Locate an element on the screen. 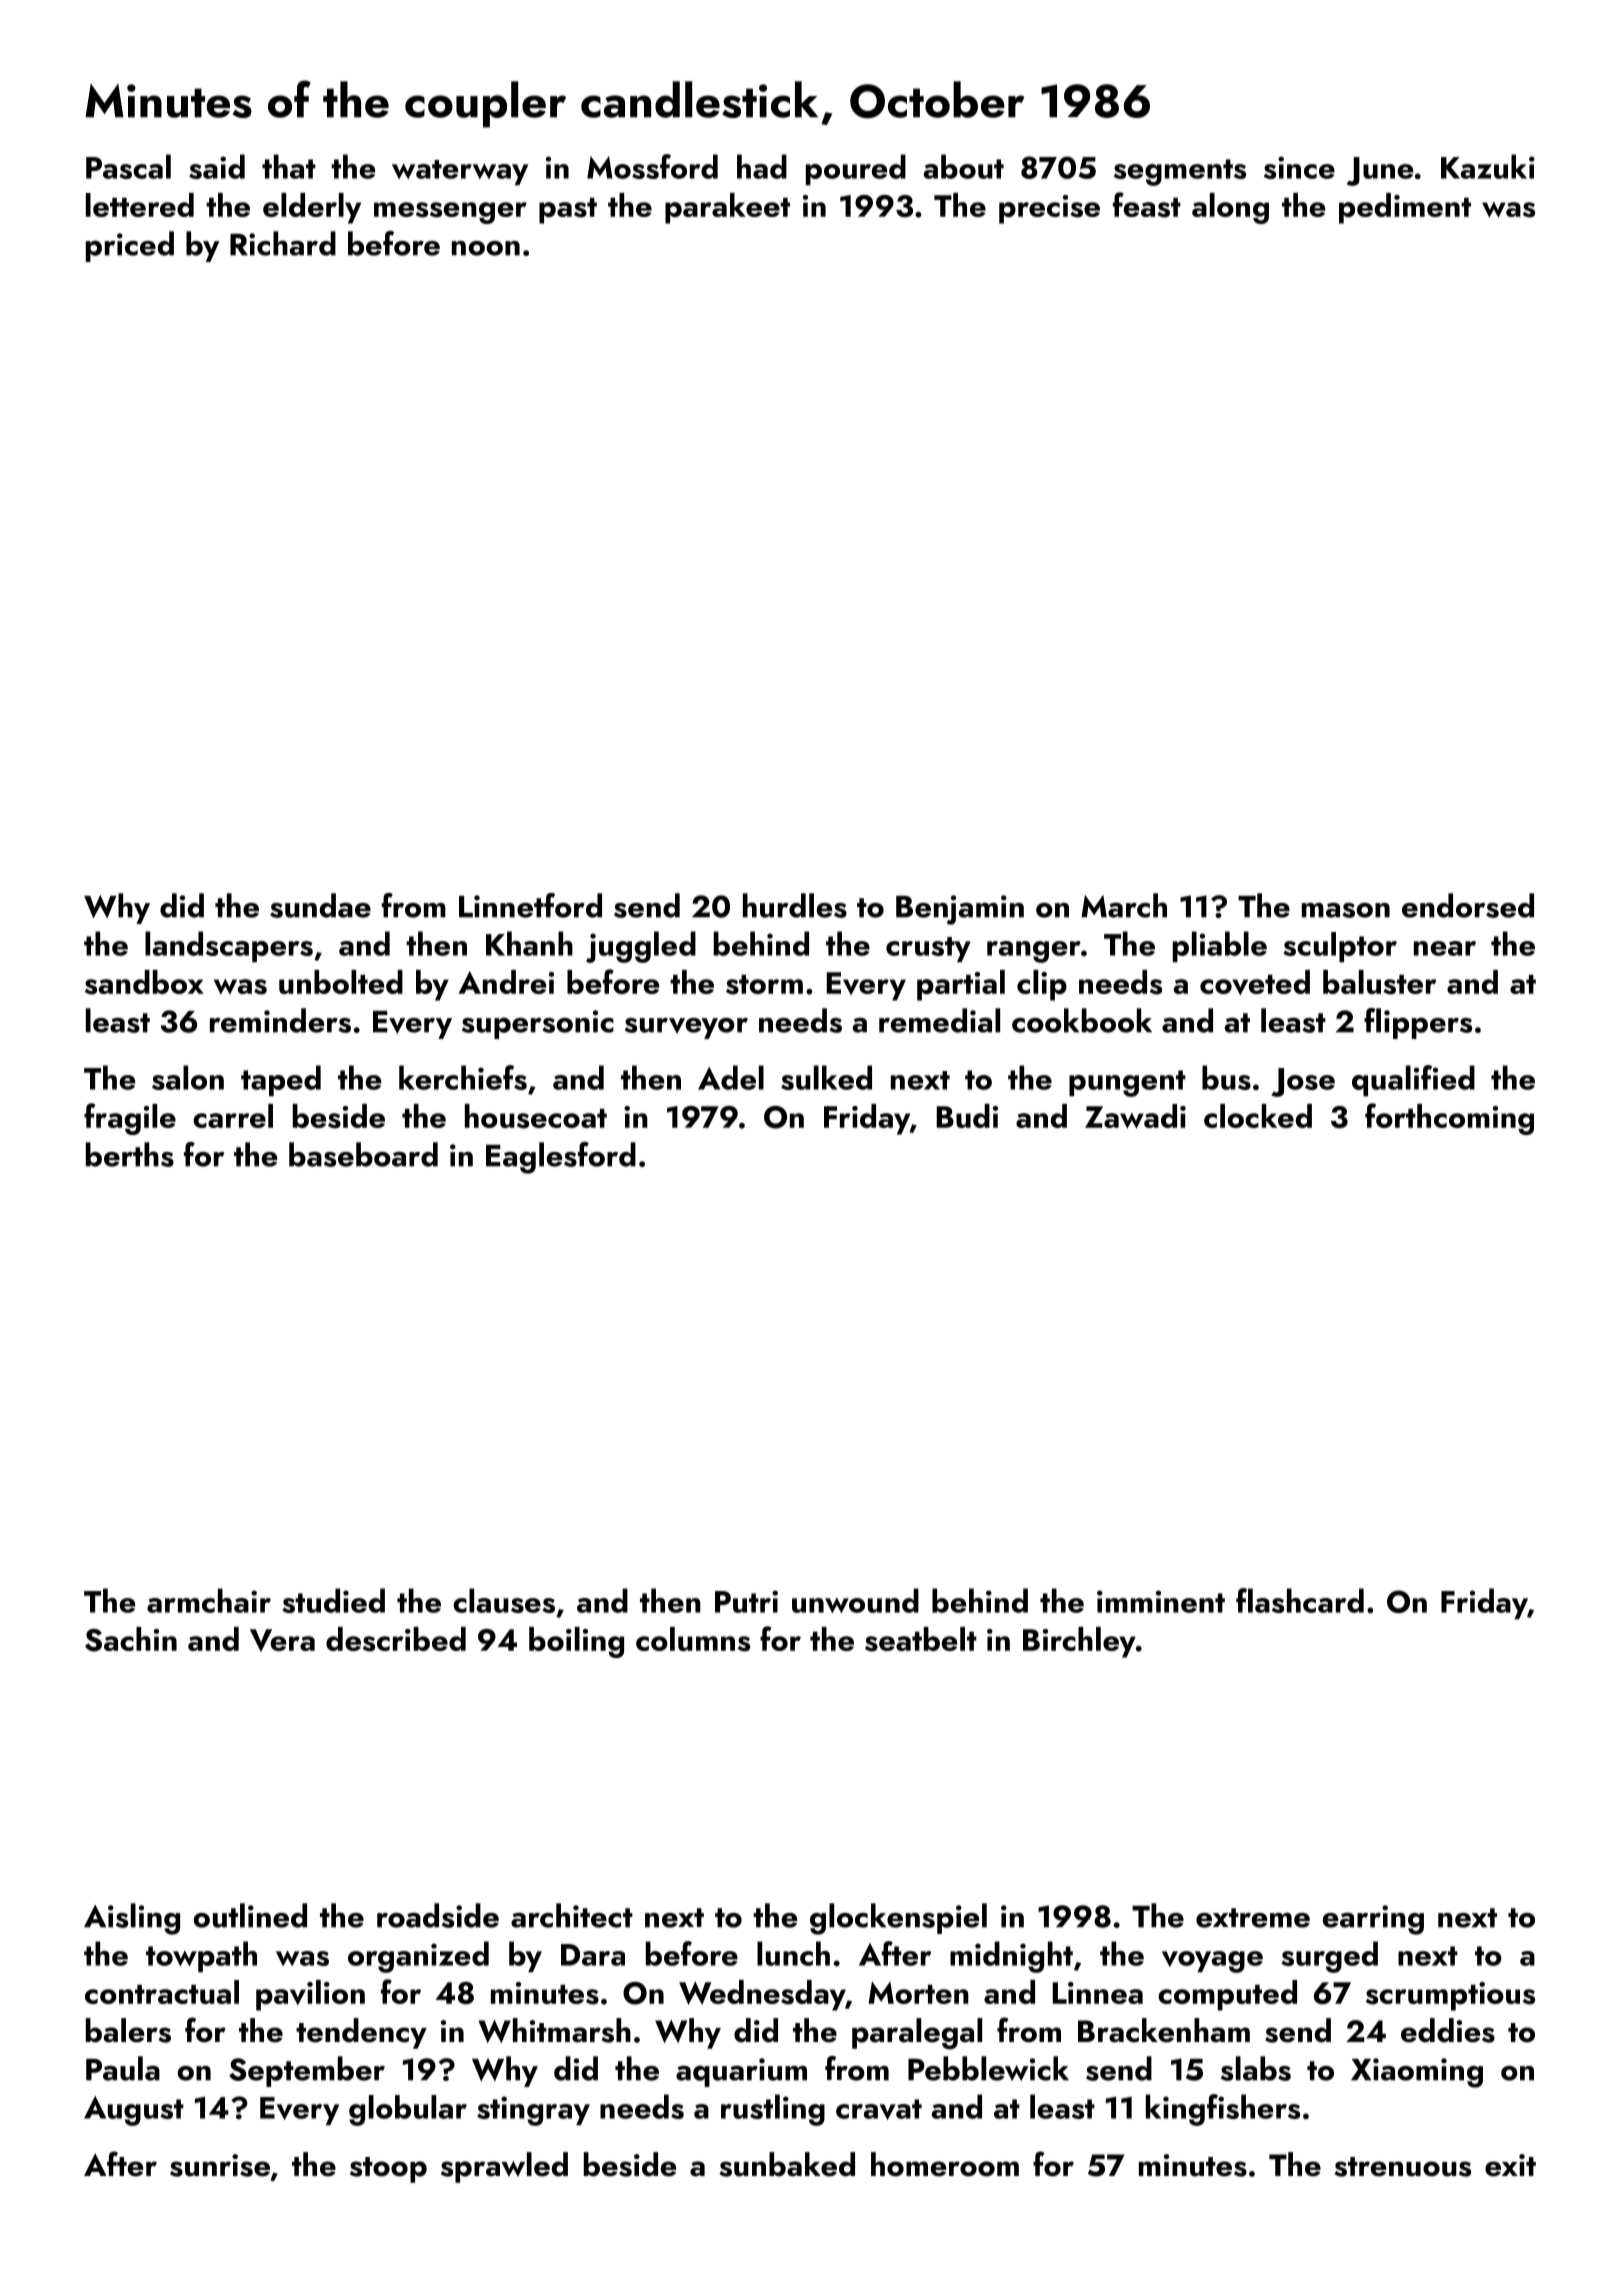  hurdles is located at coordinates (795, 905).
